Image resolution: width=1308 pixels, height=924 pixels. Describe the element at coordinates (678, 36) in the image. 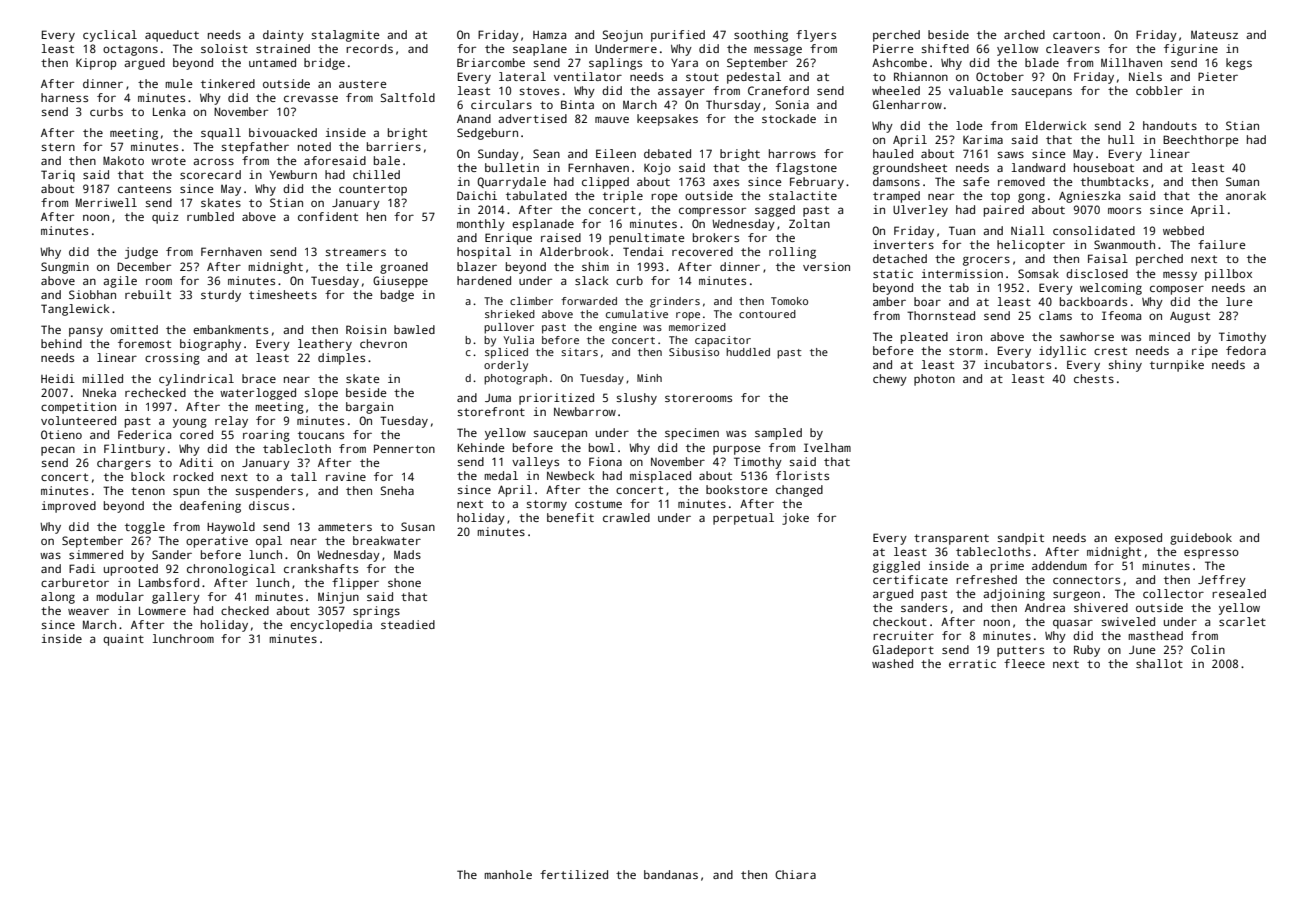

I see `purified` at that location.
